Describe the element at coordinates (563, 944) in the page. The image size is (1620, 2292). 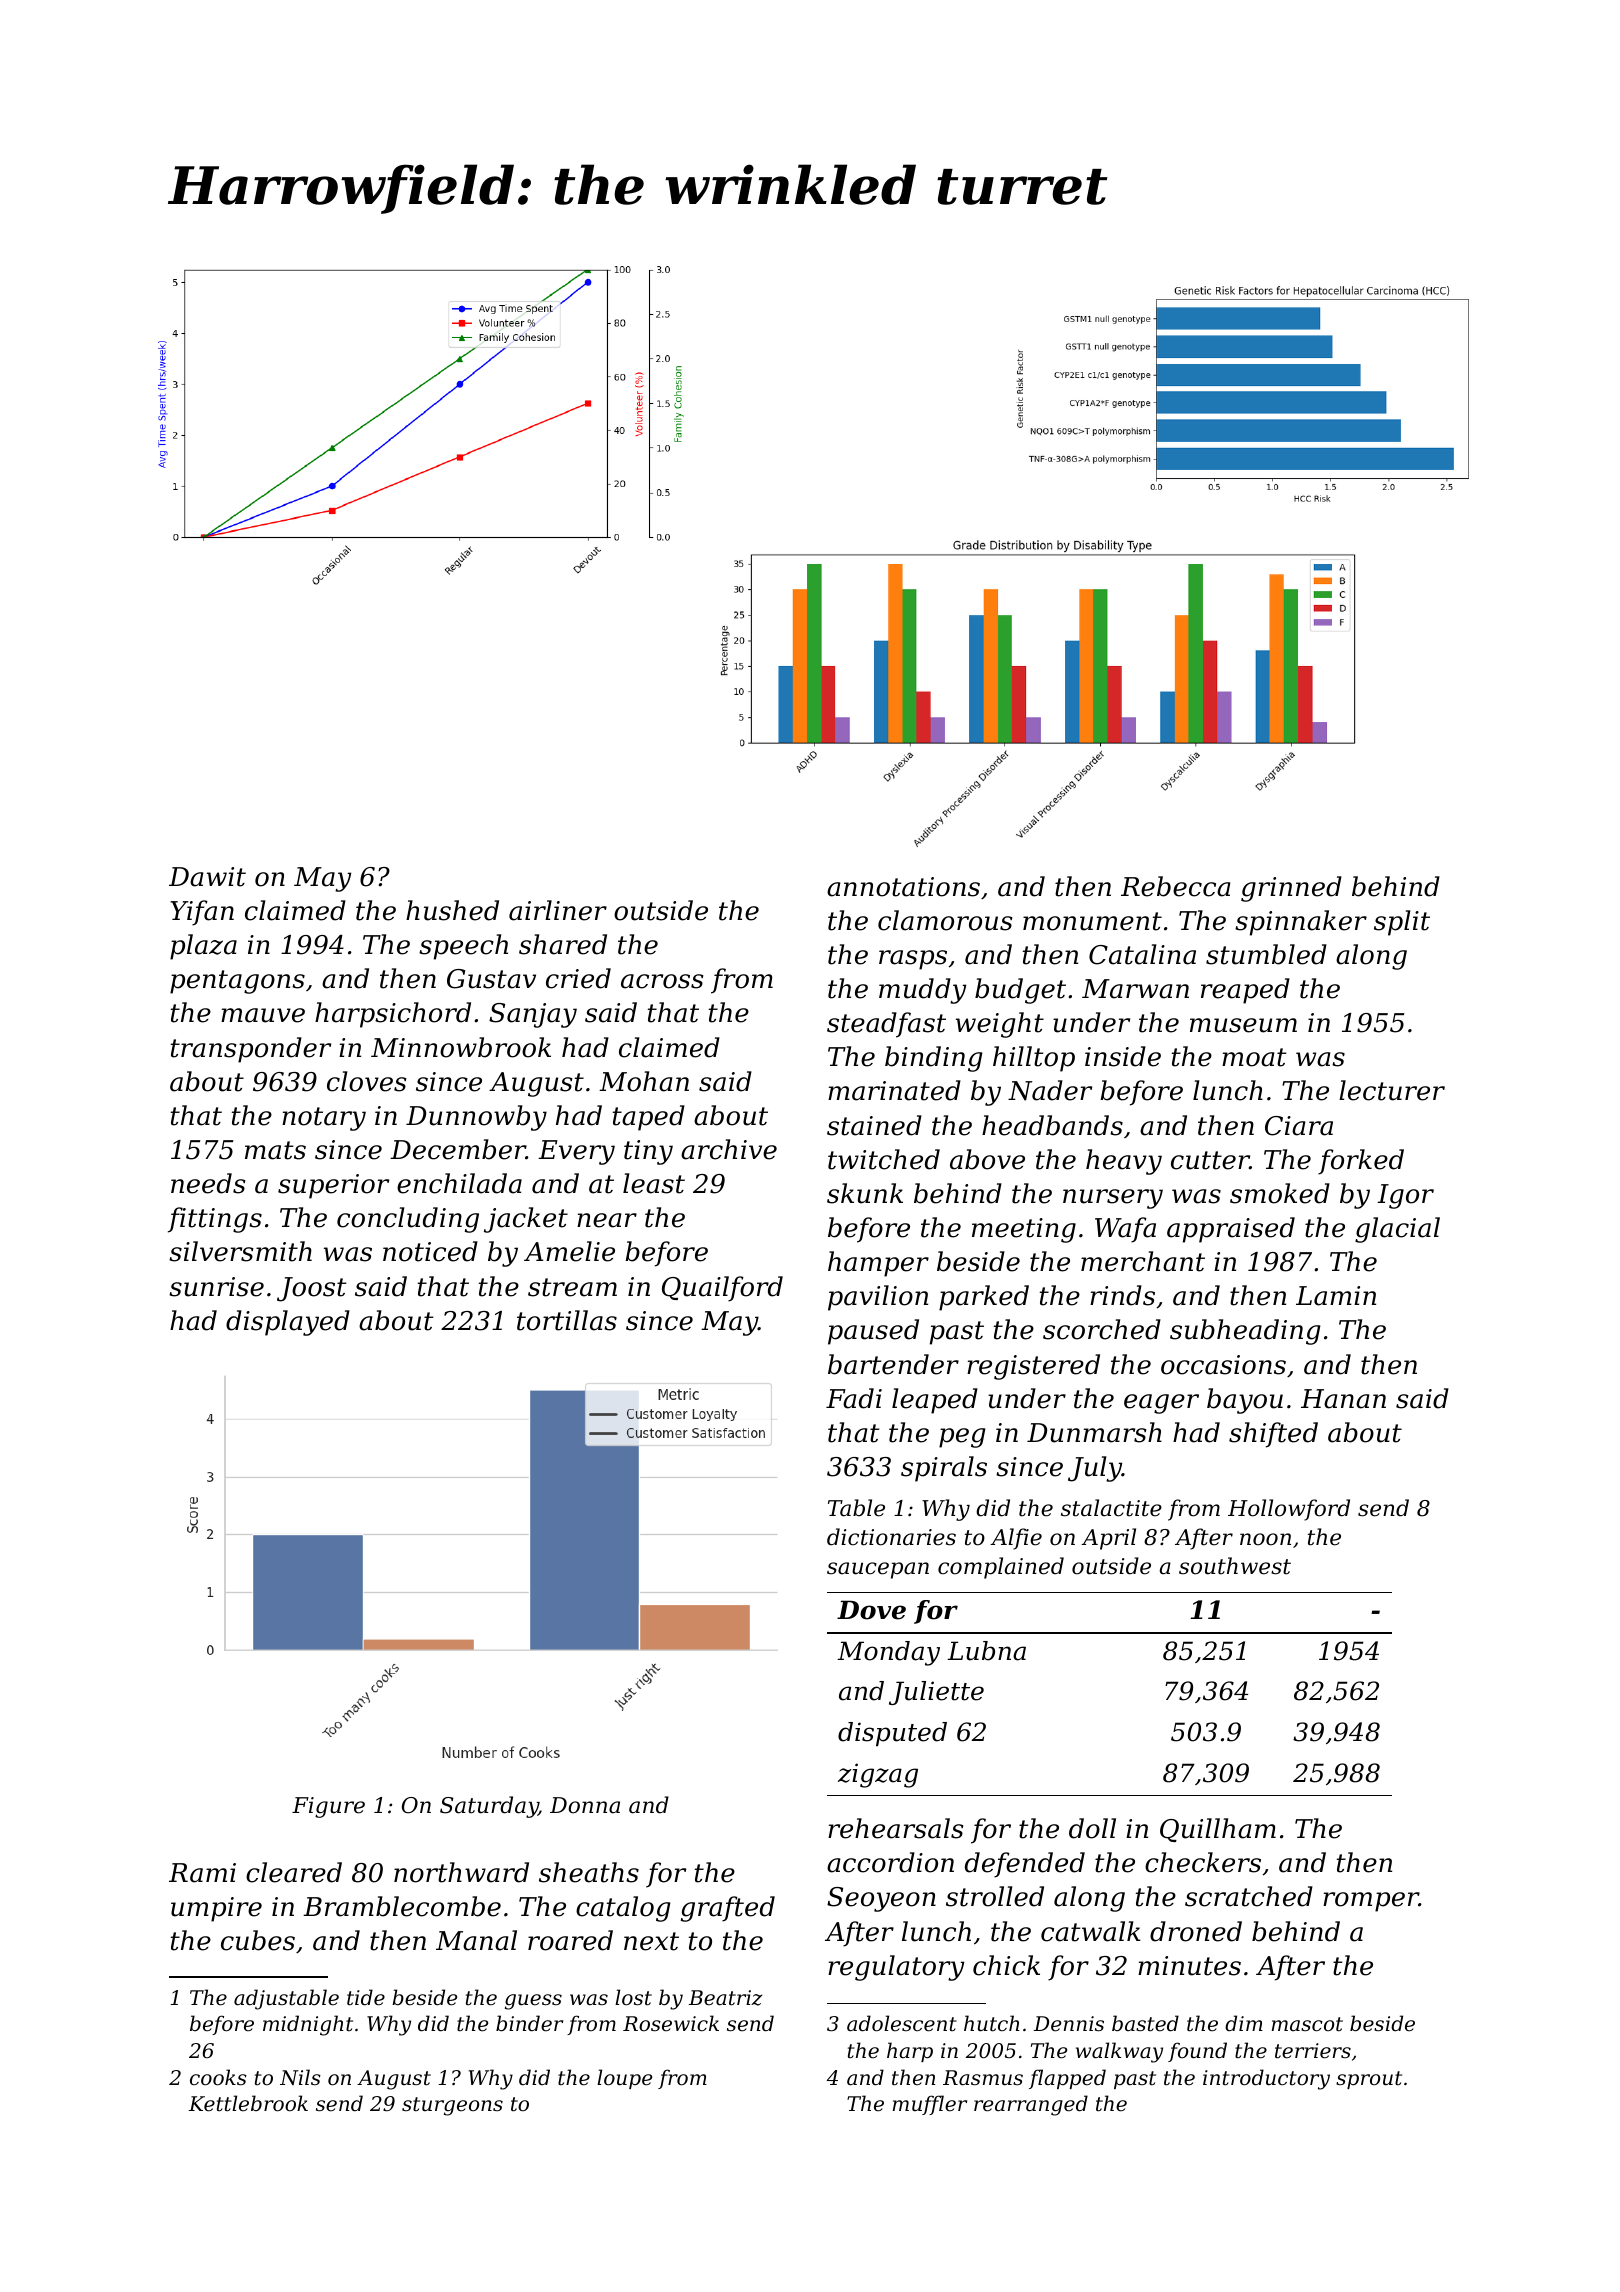
I see `shared` at that location.
